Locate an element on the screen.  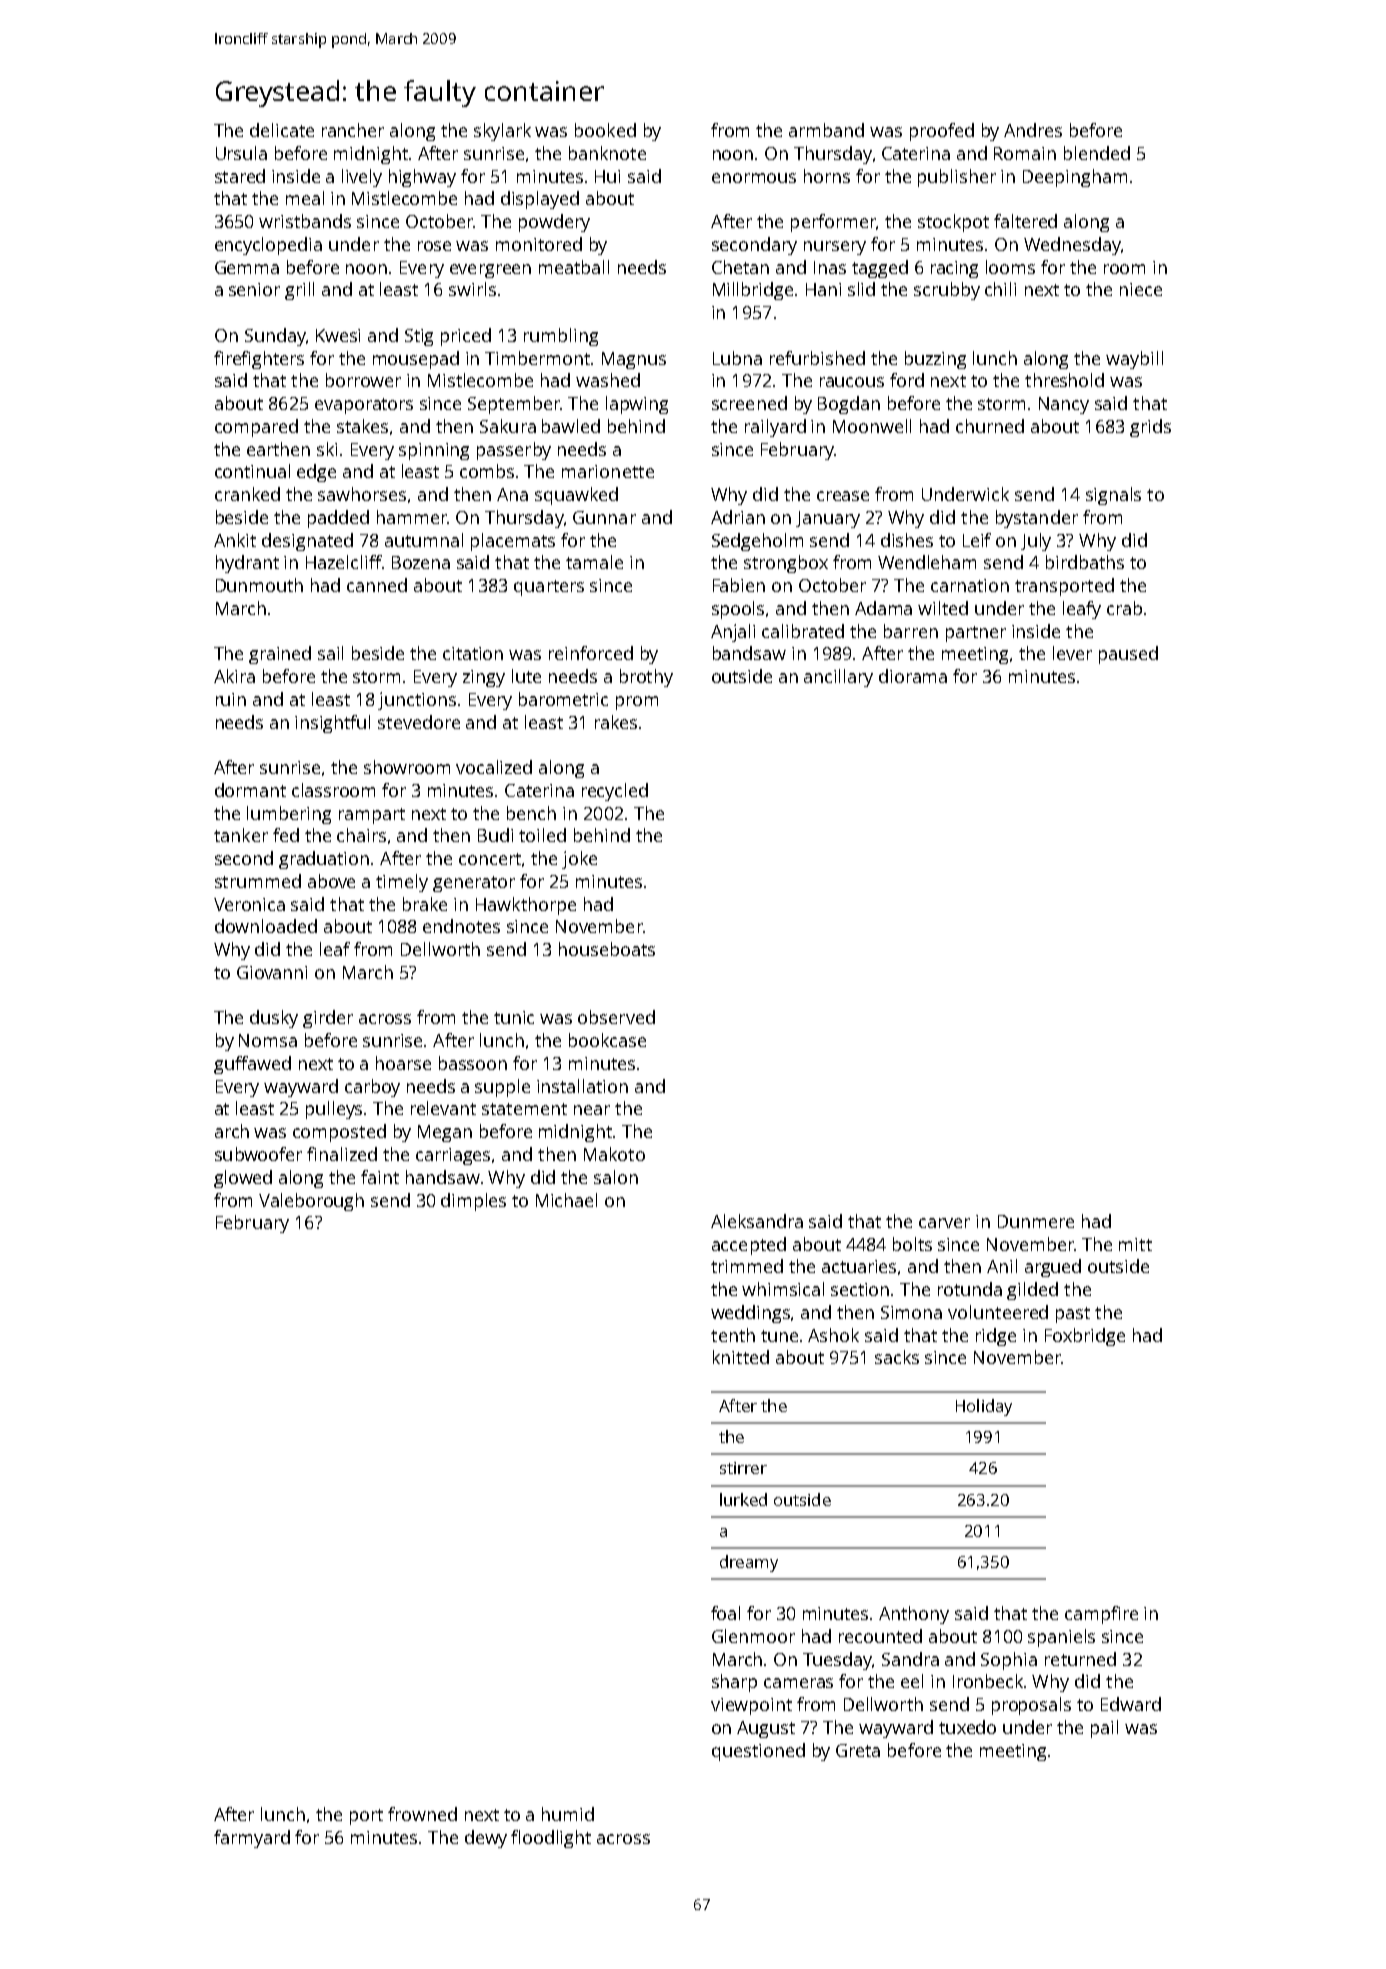
armband is located at coordinates (826, 130).
